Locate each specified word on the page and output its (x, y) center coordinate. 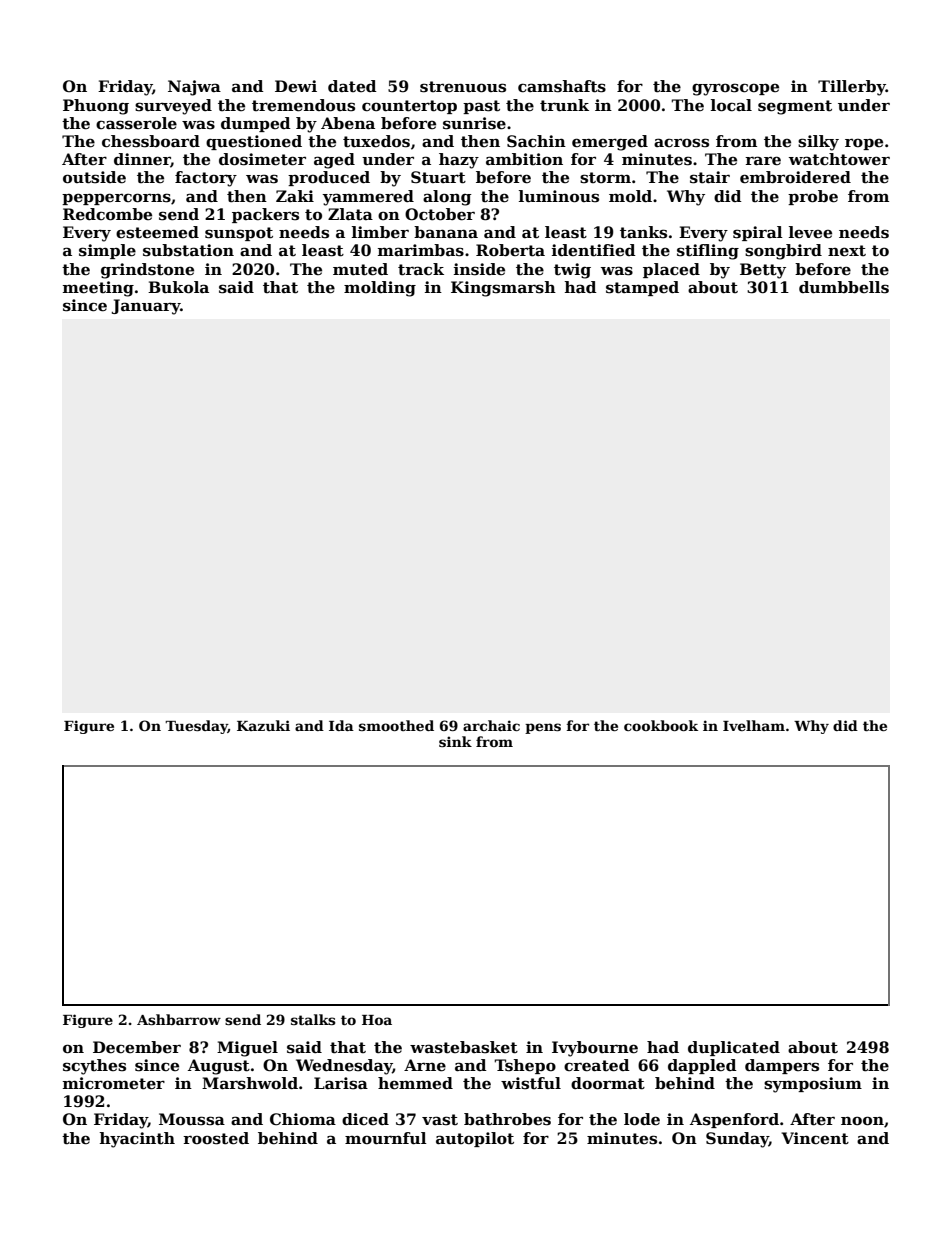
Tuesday (196, 727)
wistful (531, 1083)
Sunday (737, 1140)
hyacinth (137, 1140)
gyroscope (735, 89)
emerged (610, 143)
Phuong (96, 107)
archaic (491, 725)
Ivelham (754, 725)
